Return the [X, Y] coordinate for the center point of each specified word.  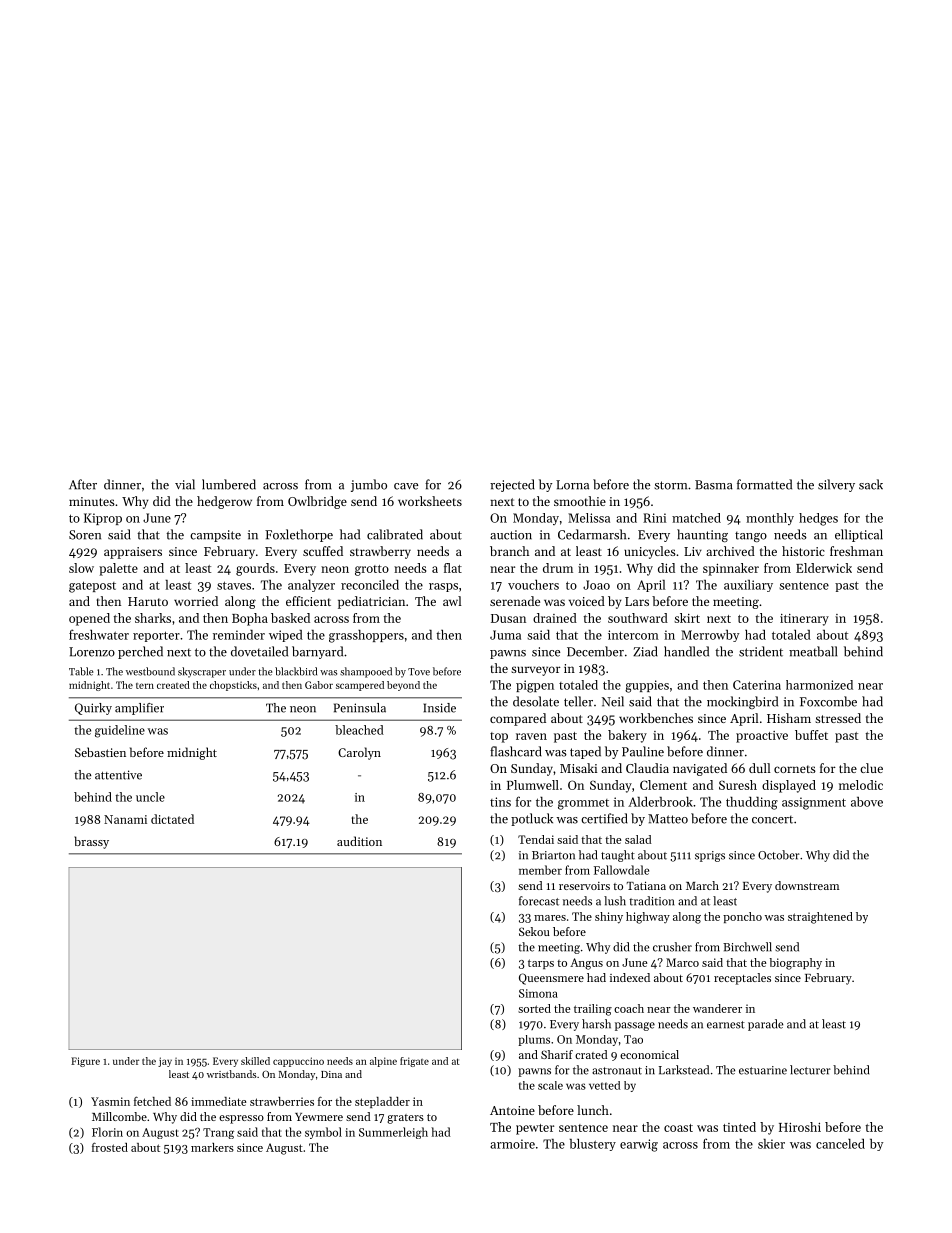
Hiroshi [800, 1127]
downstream [807, 885]
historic [803, 551]
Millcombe [119, 1116]
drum [558, 568]
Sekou [534, 931]
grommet [583, 804]
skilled [255, 1061]
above [867, 802]
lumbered [229, 484]
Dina [331, 1074]
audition [359, 841]
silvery [836, 485]
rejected [512, 485]
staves [234, 585]
